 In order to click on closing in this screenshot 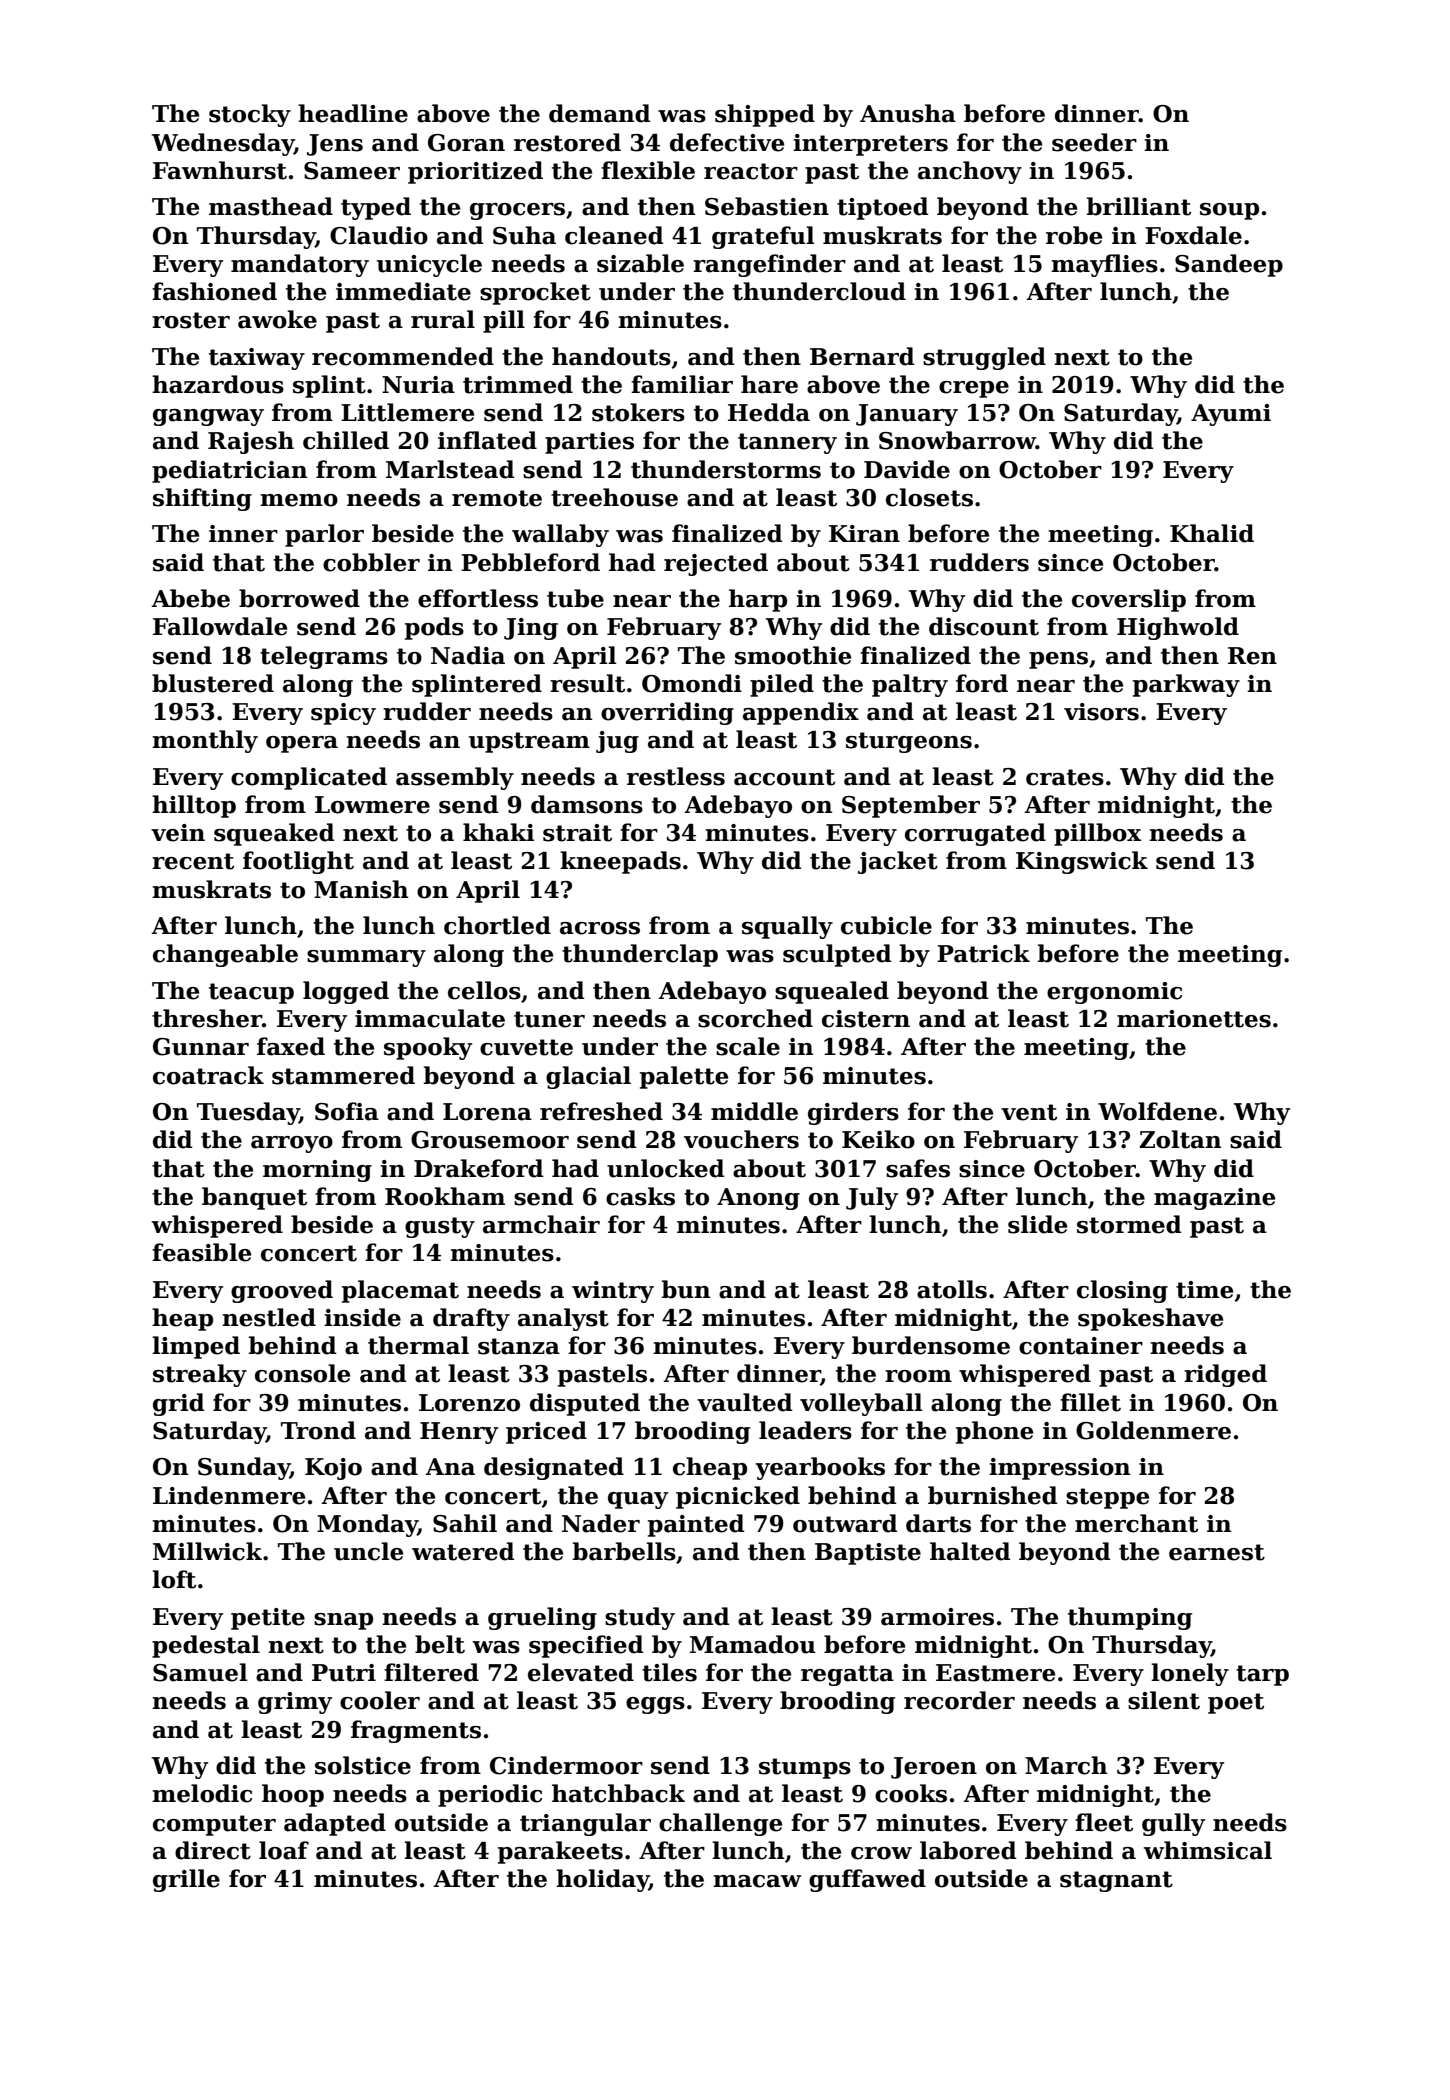, I will do `click(1122, 1291)`.
